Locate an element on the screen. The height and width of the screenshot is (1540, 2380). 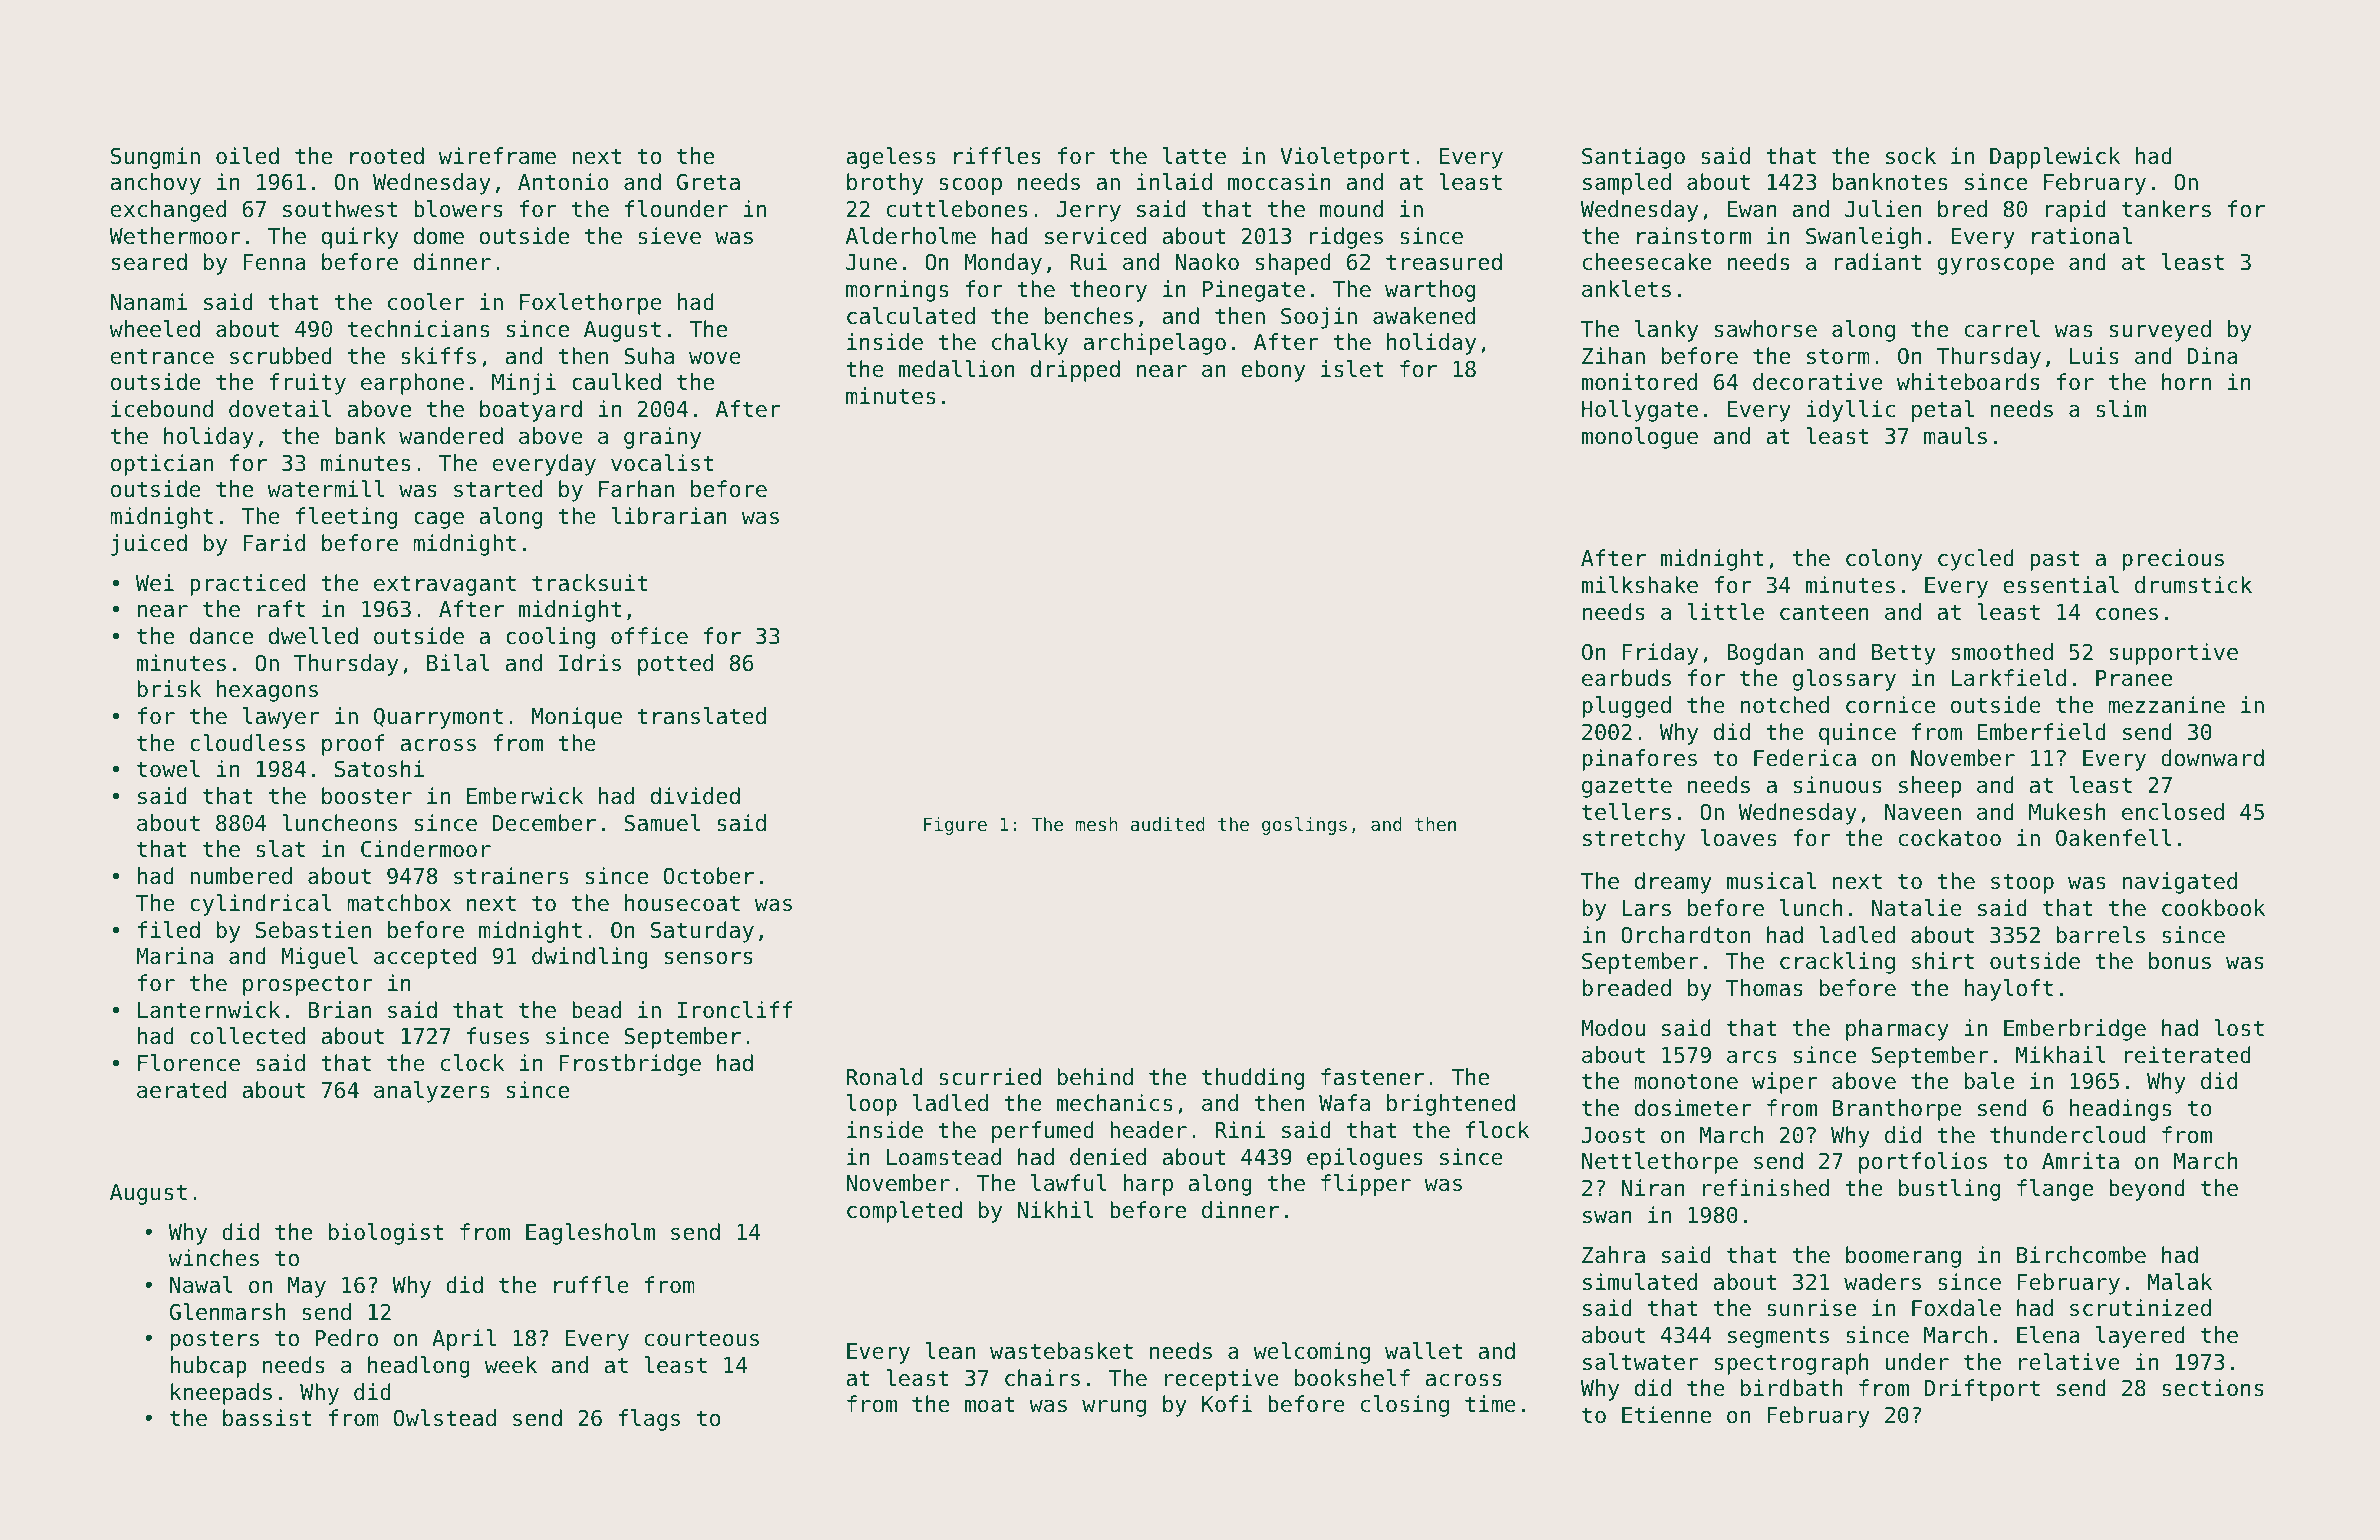
ebony is located at coordinates (1273, 371).
